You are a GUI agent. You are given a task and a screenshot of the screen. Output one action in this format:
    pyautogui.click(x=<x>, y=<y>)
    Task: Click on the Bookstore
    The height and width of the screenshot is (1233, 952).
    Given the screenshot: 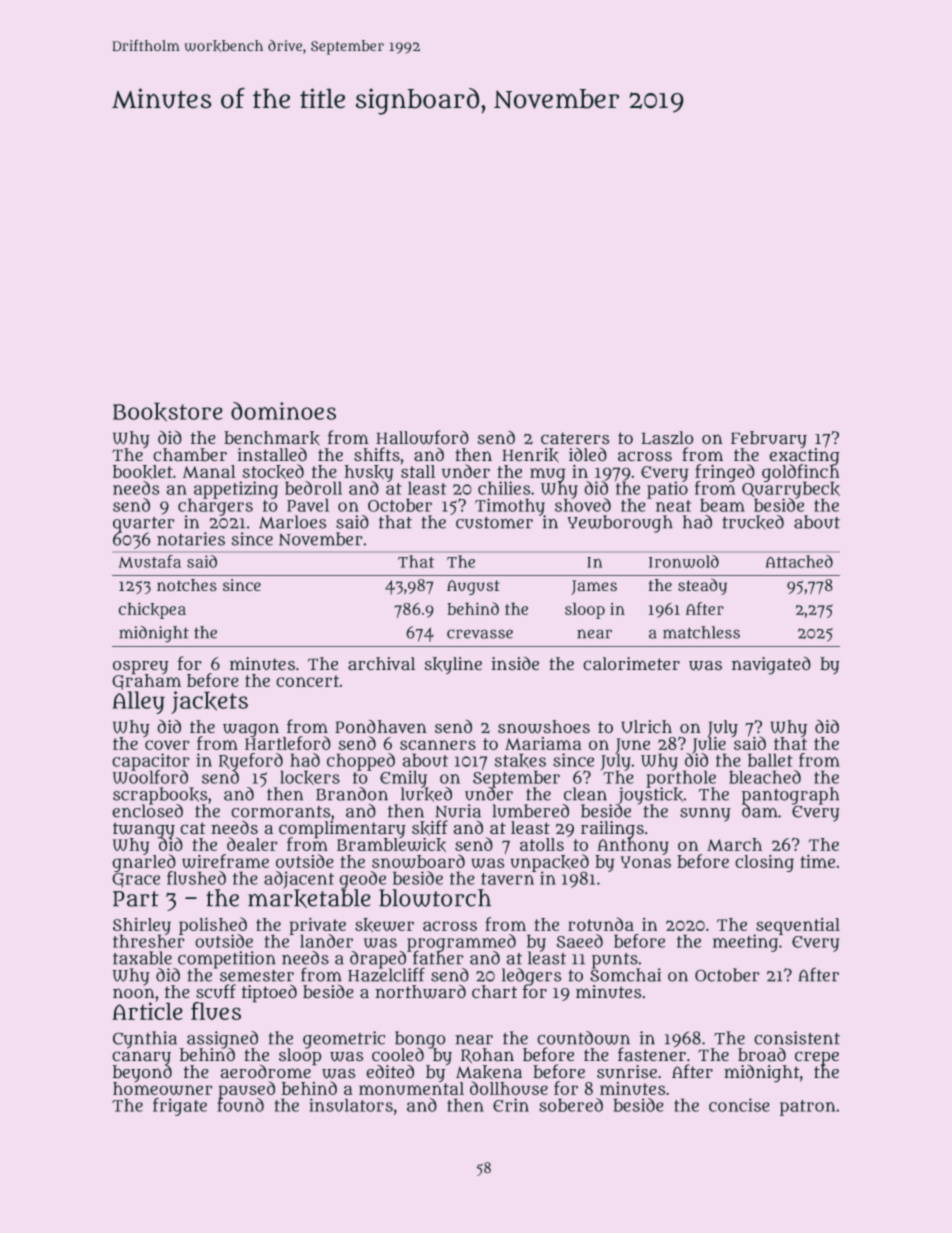 What is the action you would take?
    pyautogui.click(x=167, y=412)
